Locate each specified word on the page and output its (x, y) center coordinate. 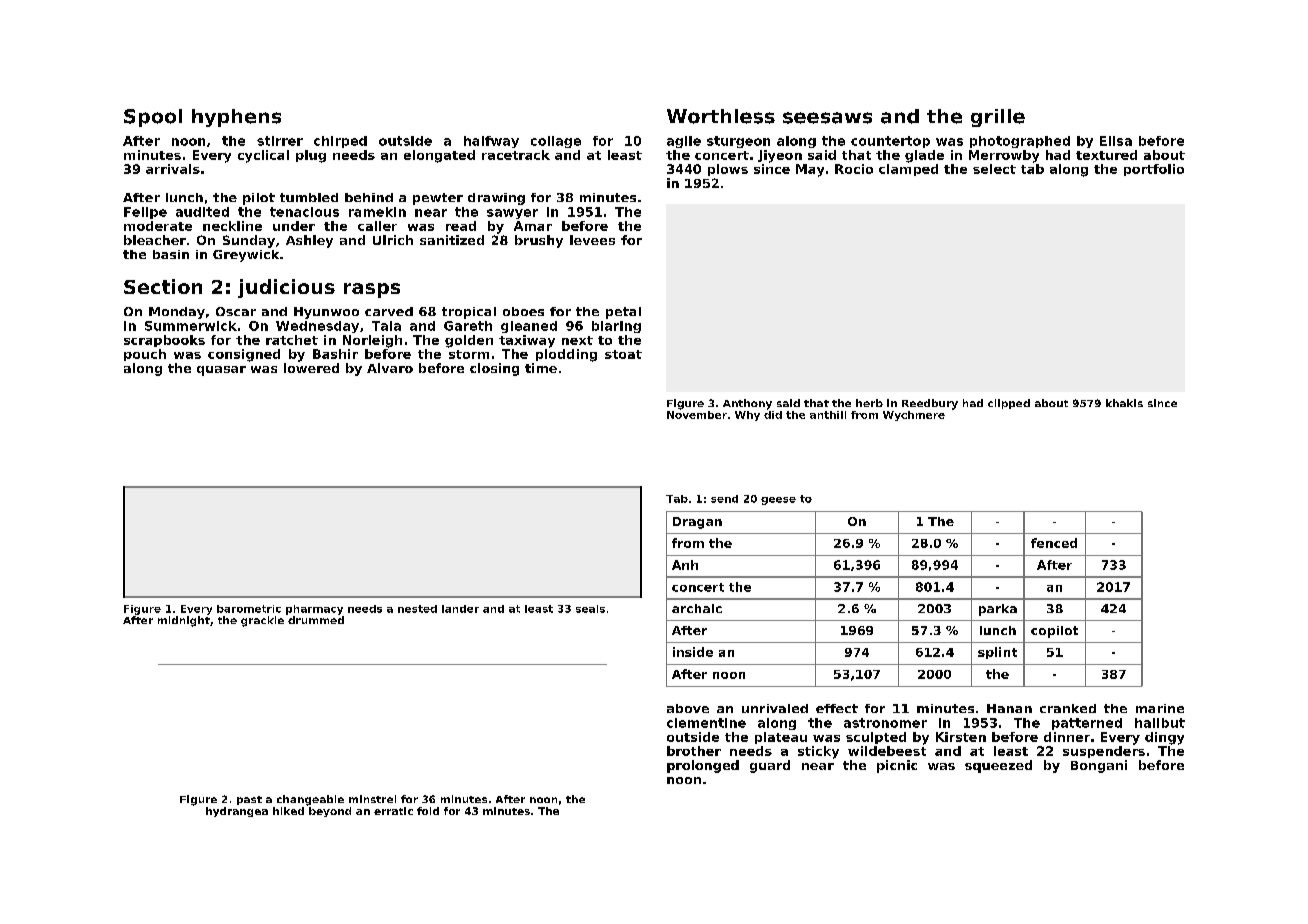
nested (417, 609)
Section (163, 286)
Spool (153, 118)
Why (747, 416)
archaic (697, 608)
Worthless (721, 116)
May (810, 170)
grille (998, 118)
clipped (1009, 404)
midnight (184, 621)
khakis (1124, 403)
